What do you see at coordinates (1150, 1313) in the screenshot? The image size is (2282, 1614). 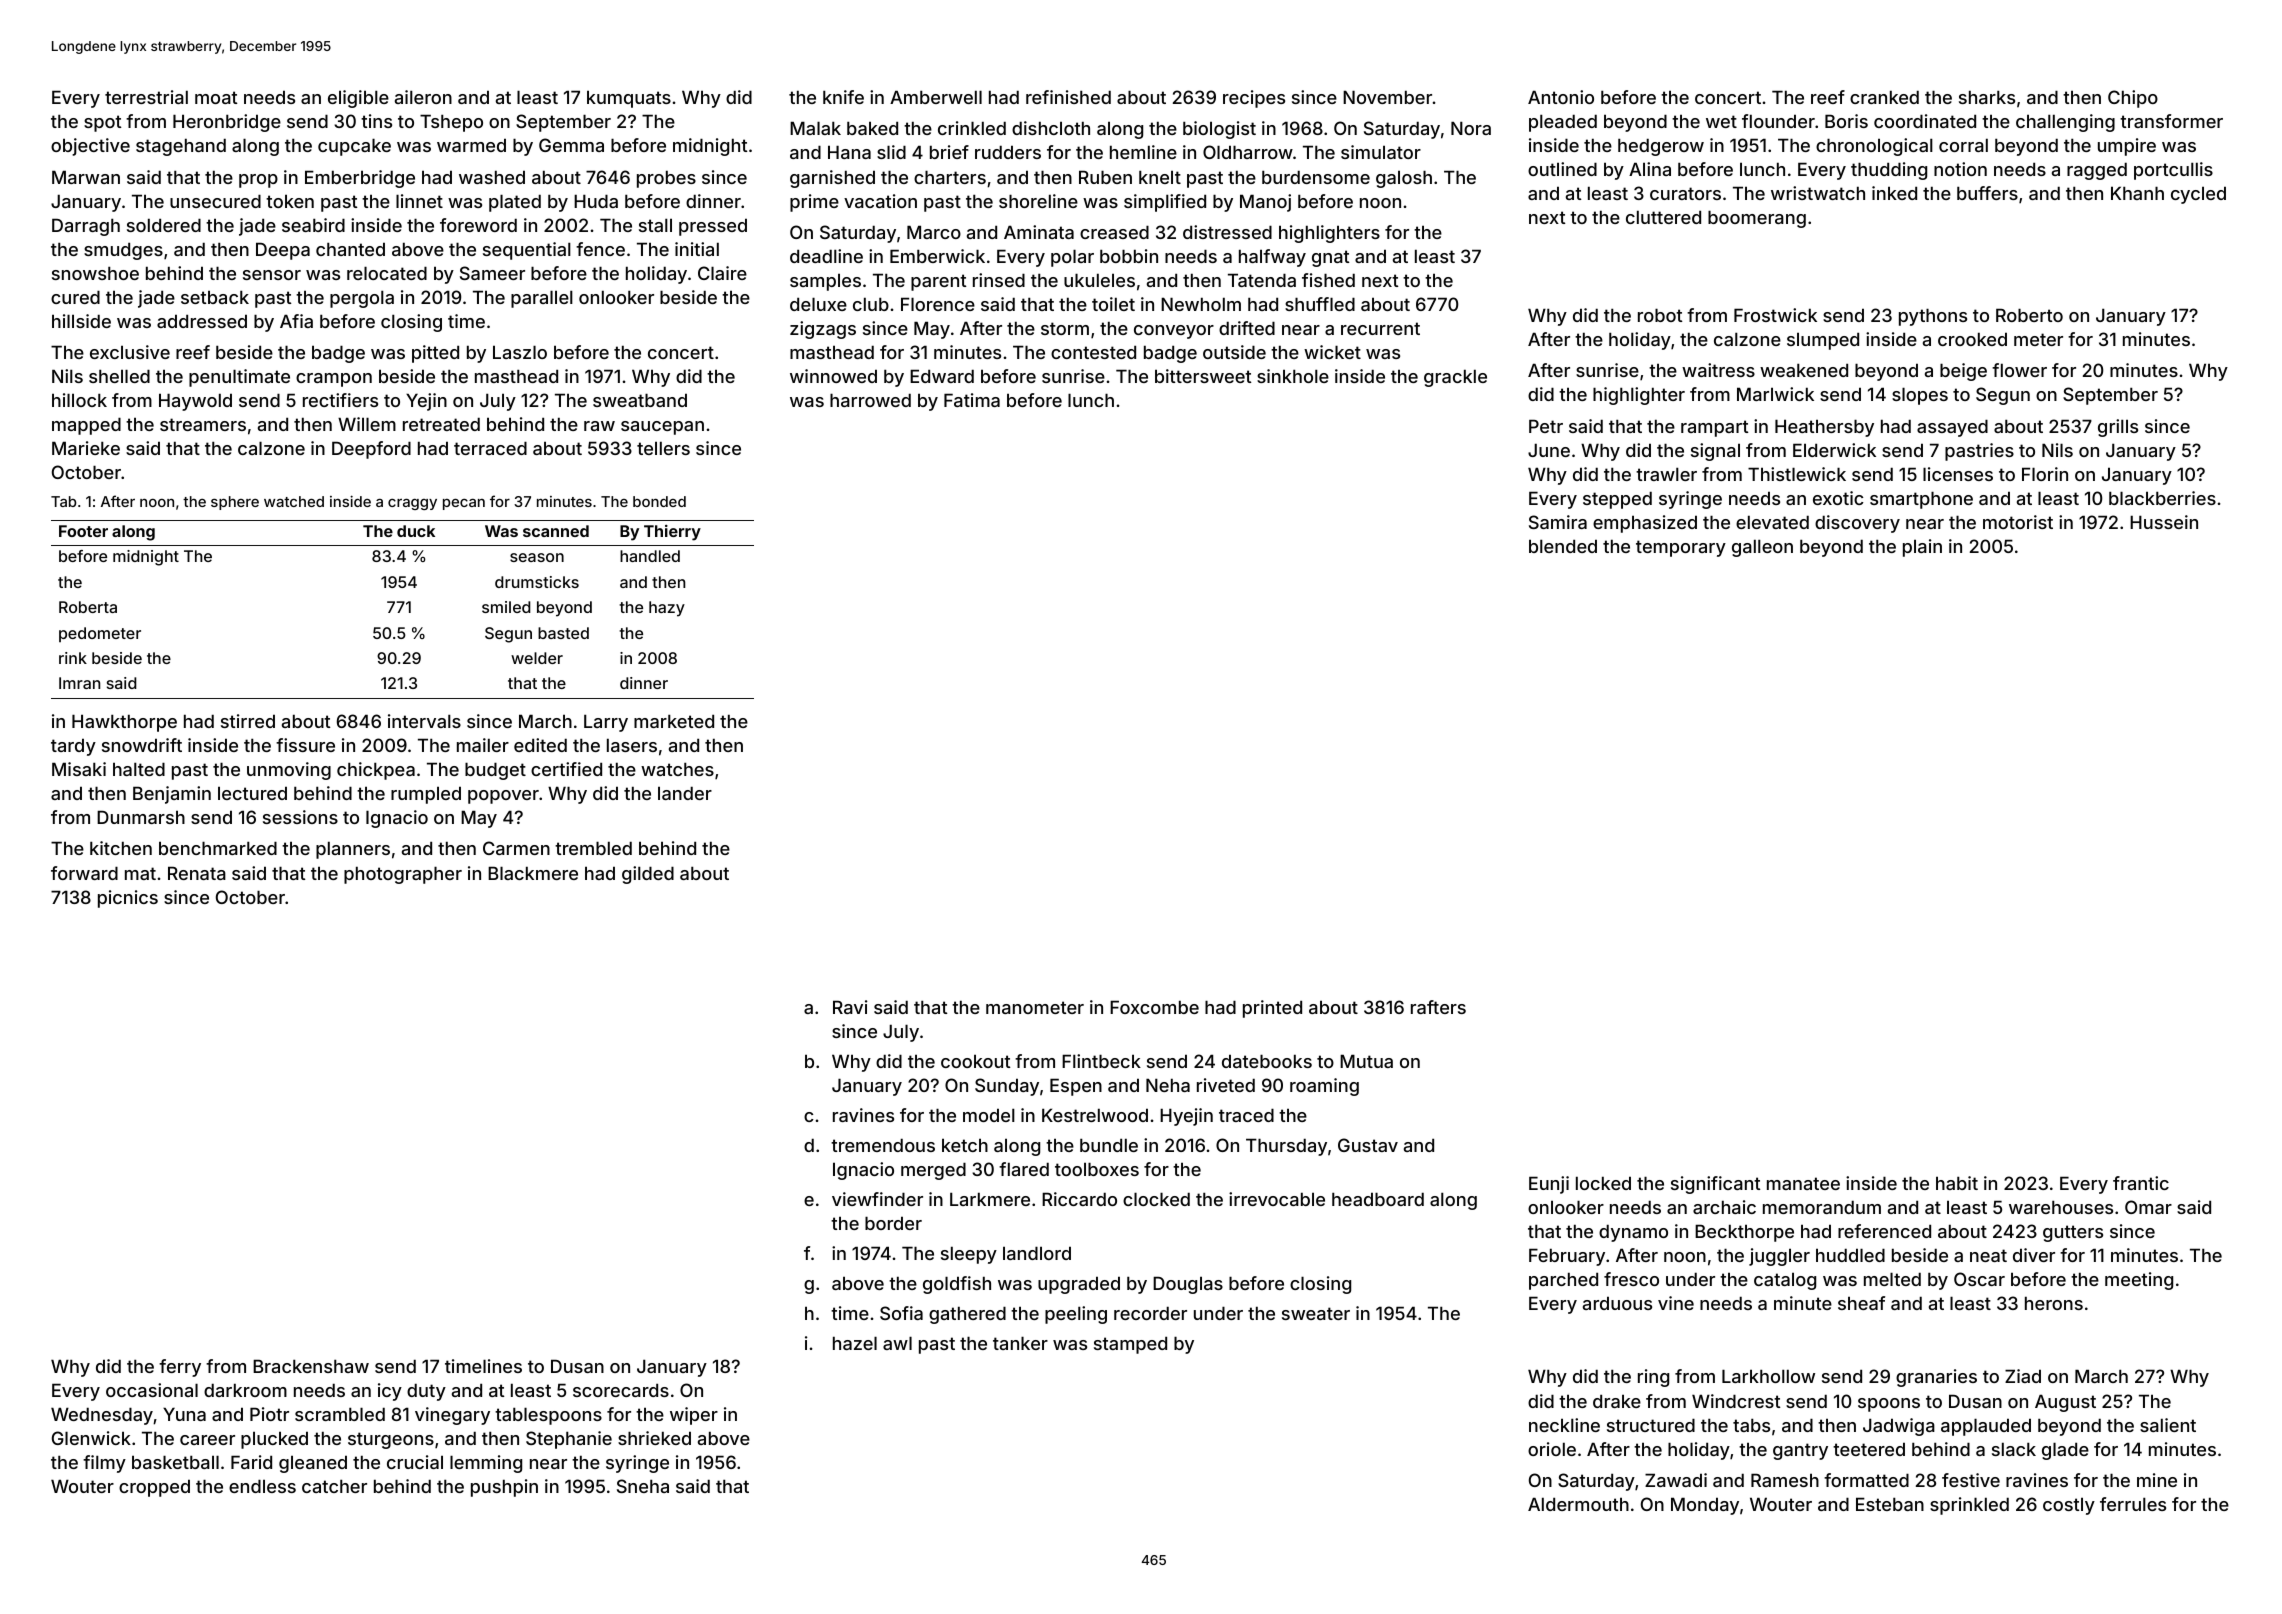 I see `recorder` at bounding box center [1150, 1313].
